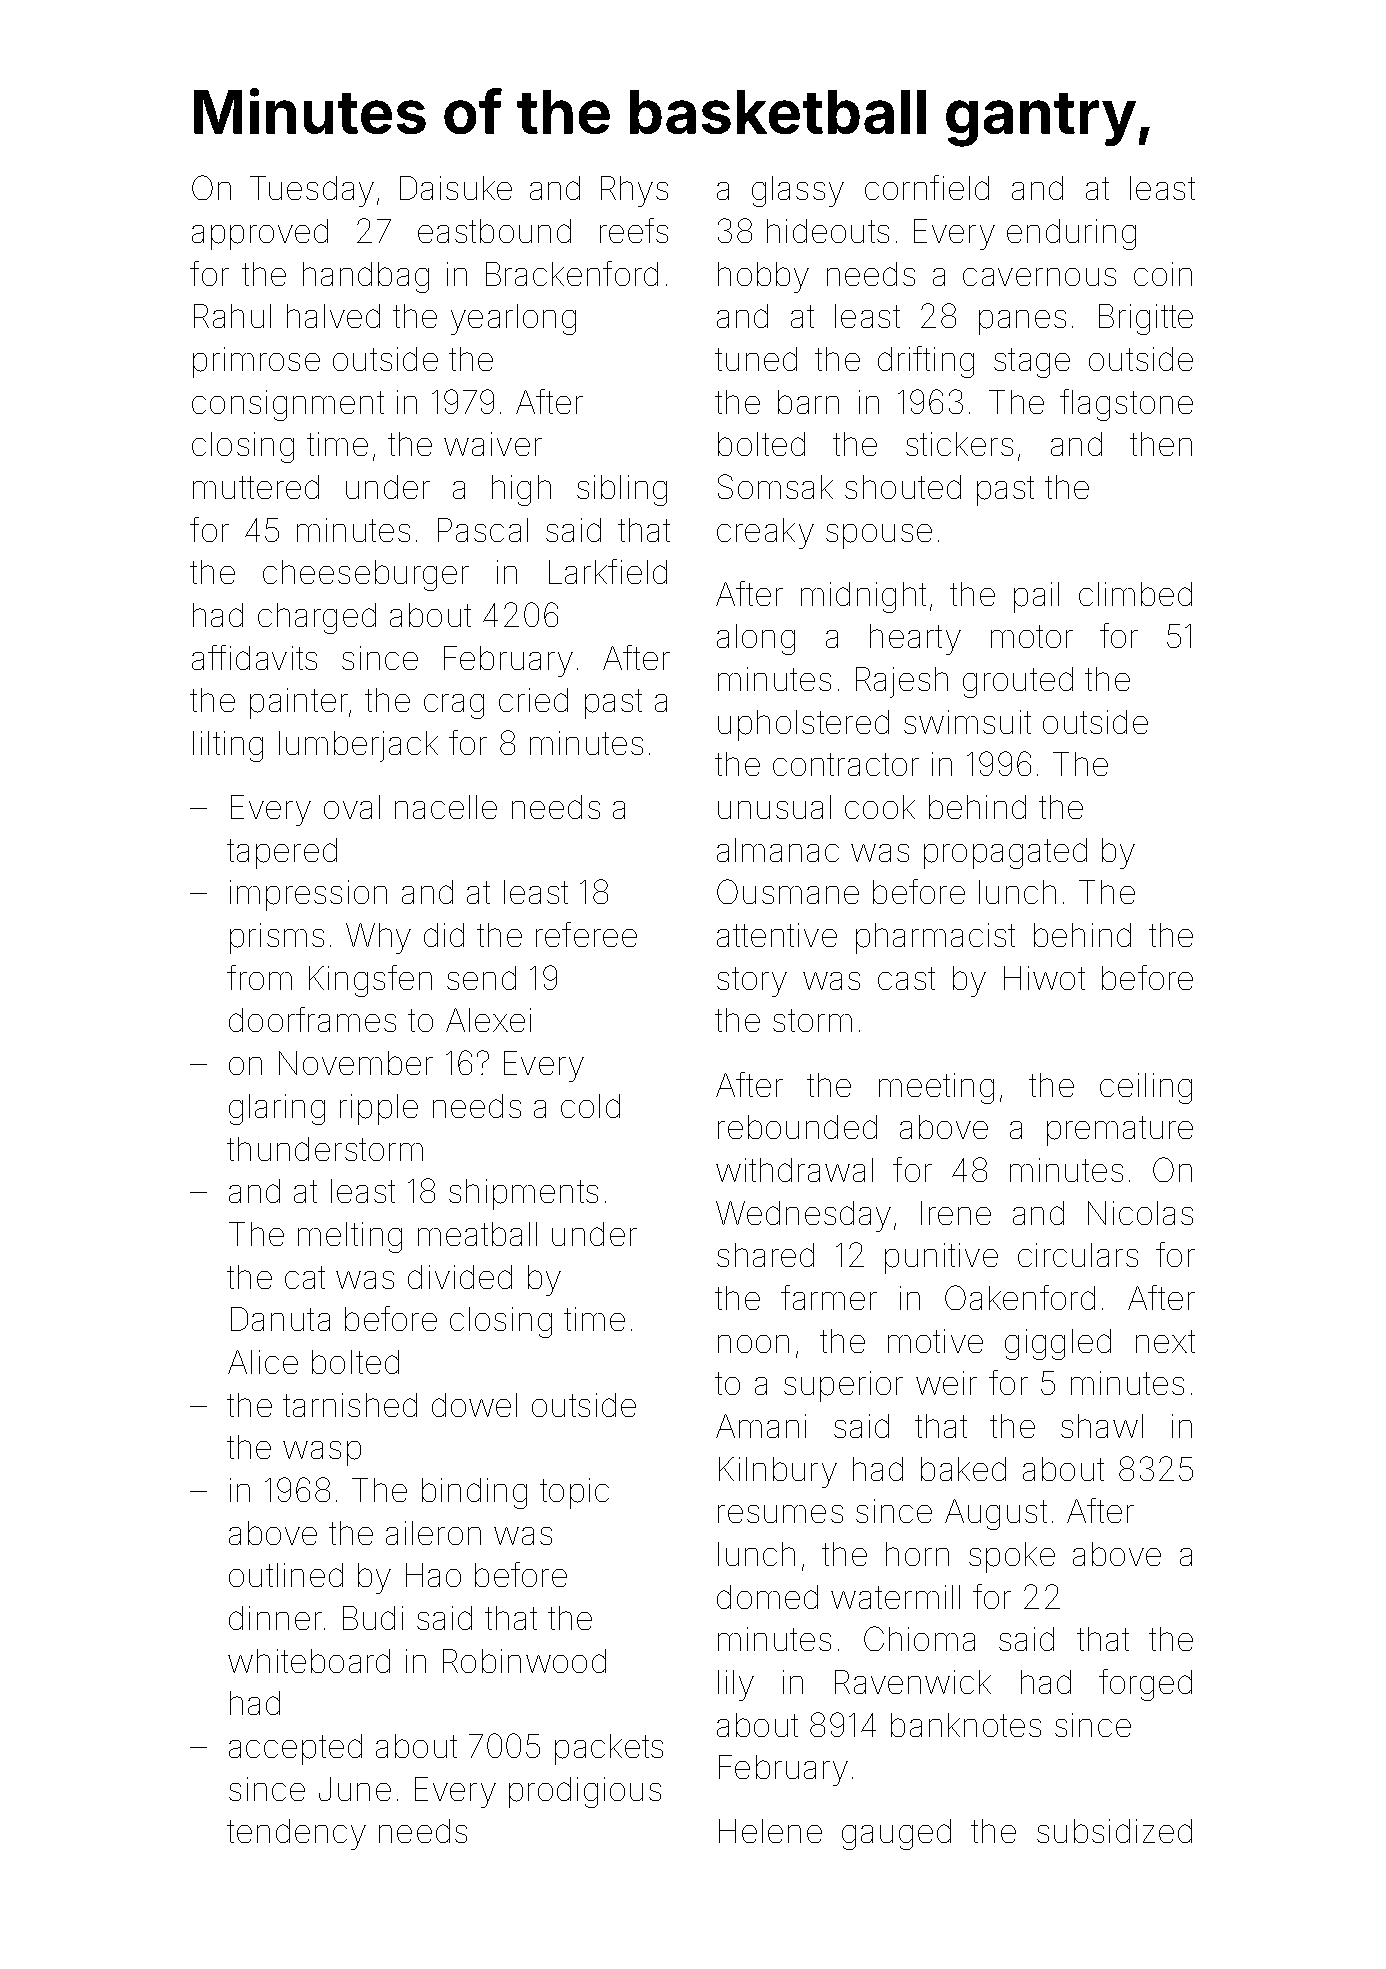 Image resolution: width=1386 pixels, height=1969 pixels. What do you see at coordinates (917, 1554) in the image?
I see `horn` at bounding box center [917, 1554].
